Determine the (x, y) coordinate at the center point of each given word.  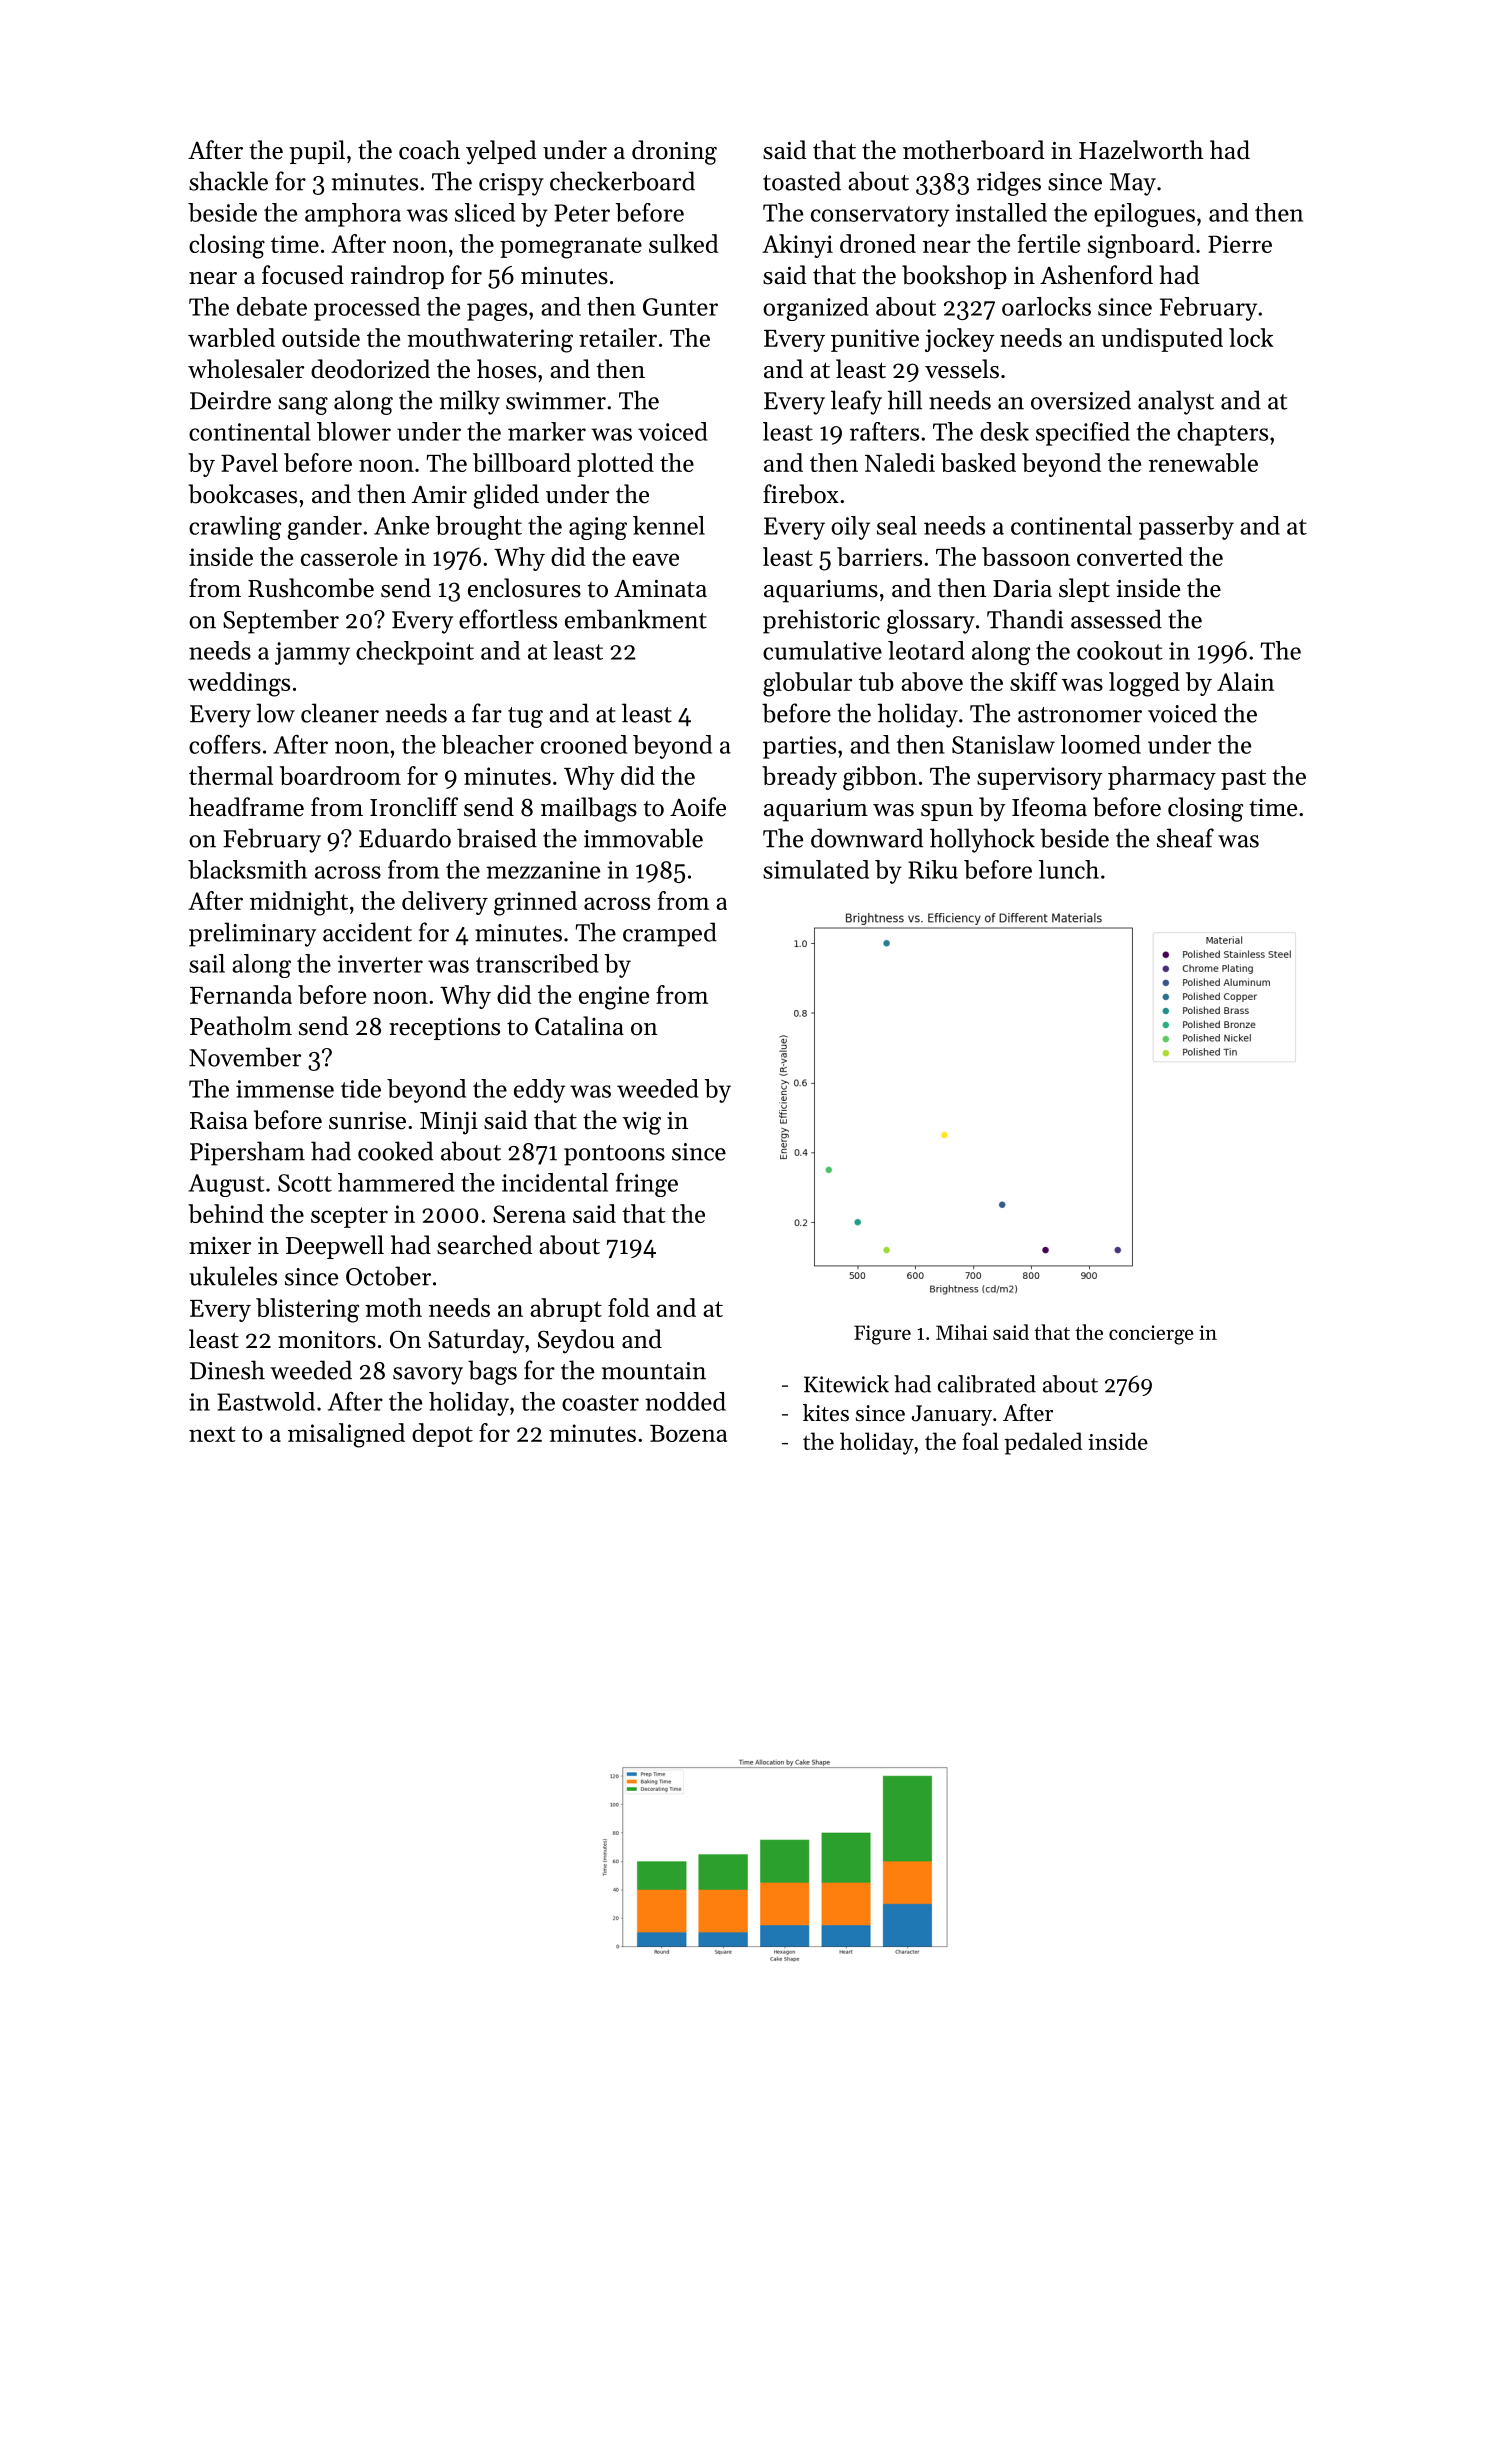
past (1243, 779)
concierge (1151, 1335)
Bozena (688, 1433)
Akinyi (797, 246)
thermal (231, 775)
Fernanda (241, 994)
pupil (317, 152)
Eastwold (266, 1401)
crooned (584, 744)
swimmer (556, 401)
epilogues (1144, 215)
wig (642, 1123)
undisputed (1162, 340)
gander (324, 528)
